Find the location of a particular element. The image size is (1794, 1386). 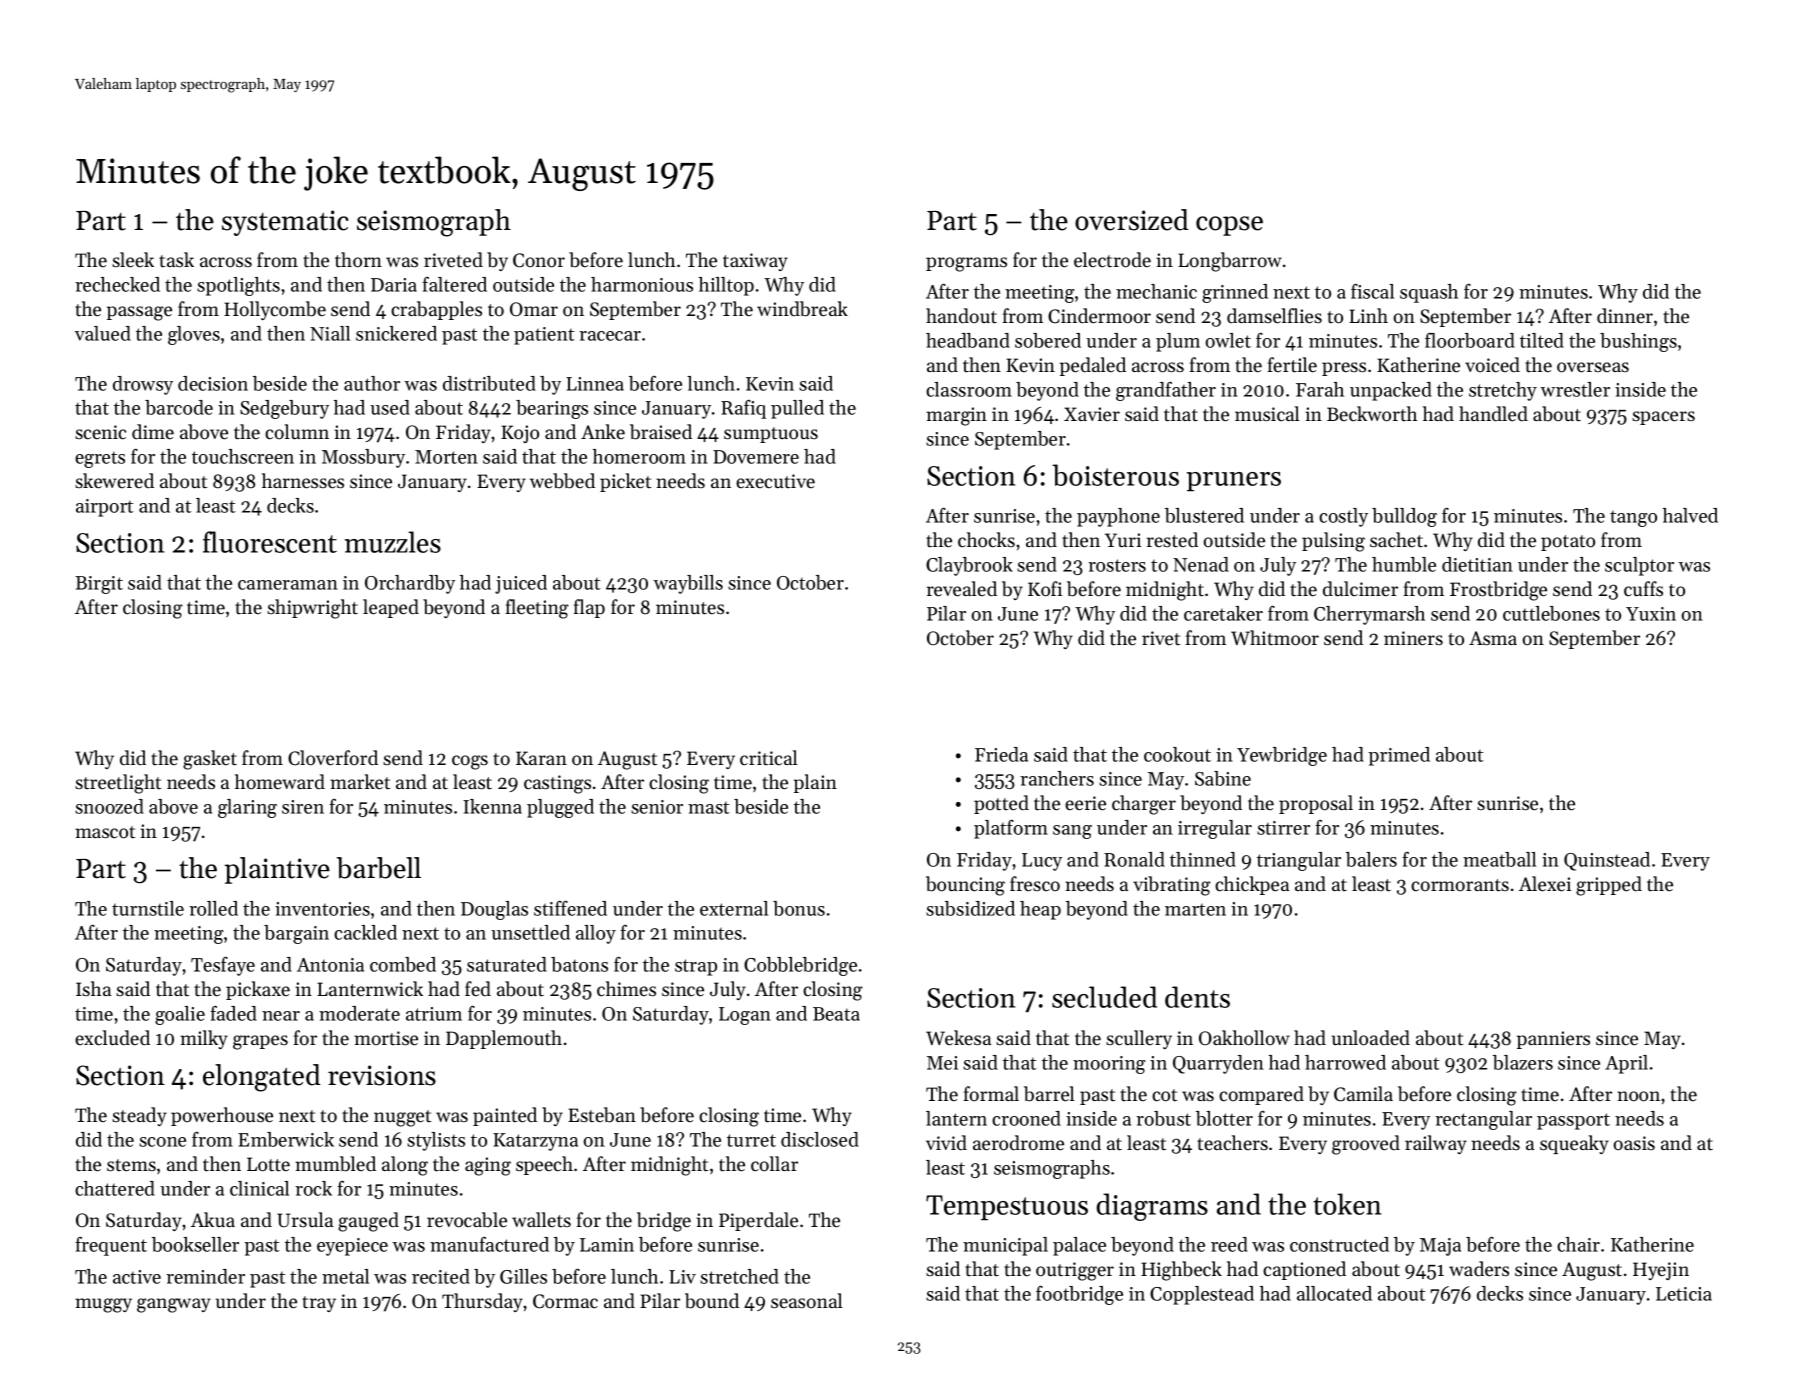

Birgit is located at coordinates (99, 585).
